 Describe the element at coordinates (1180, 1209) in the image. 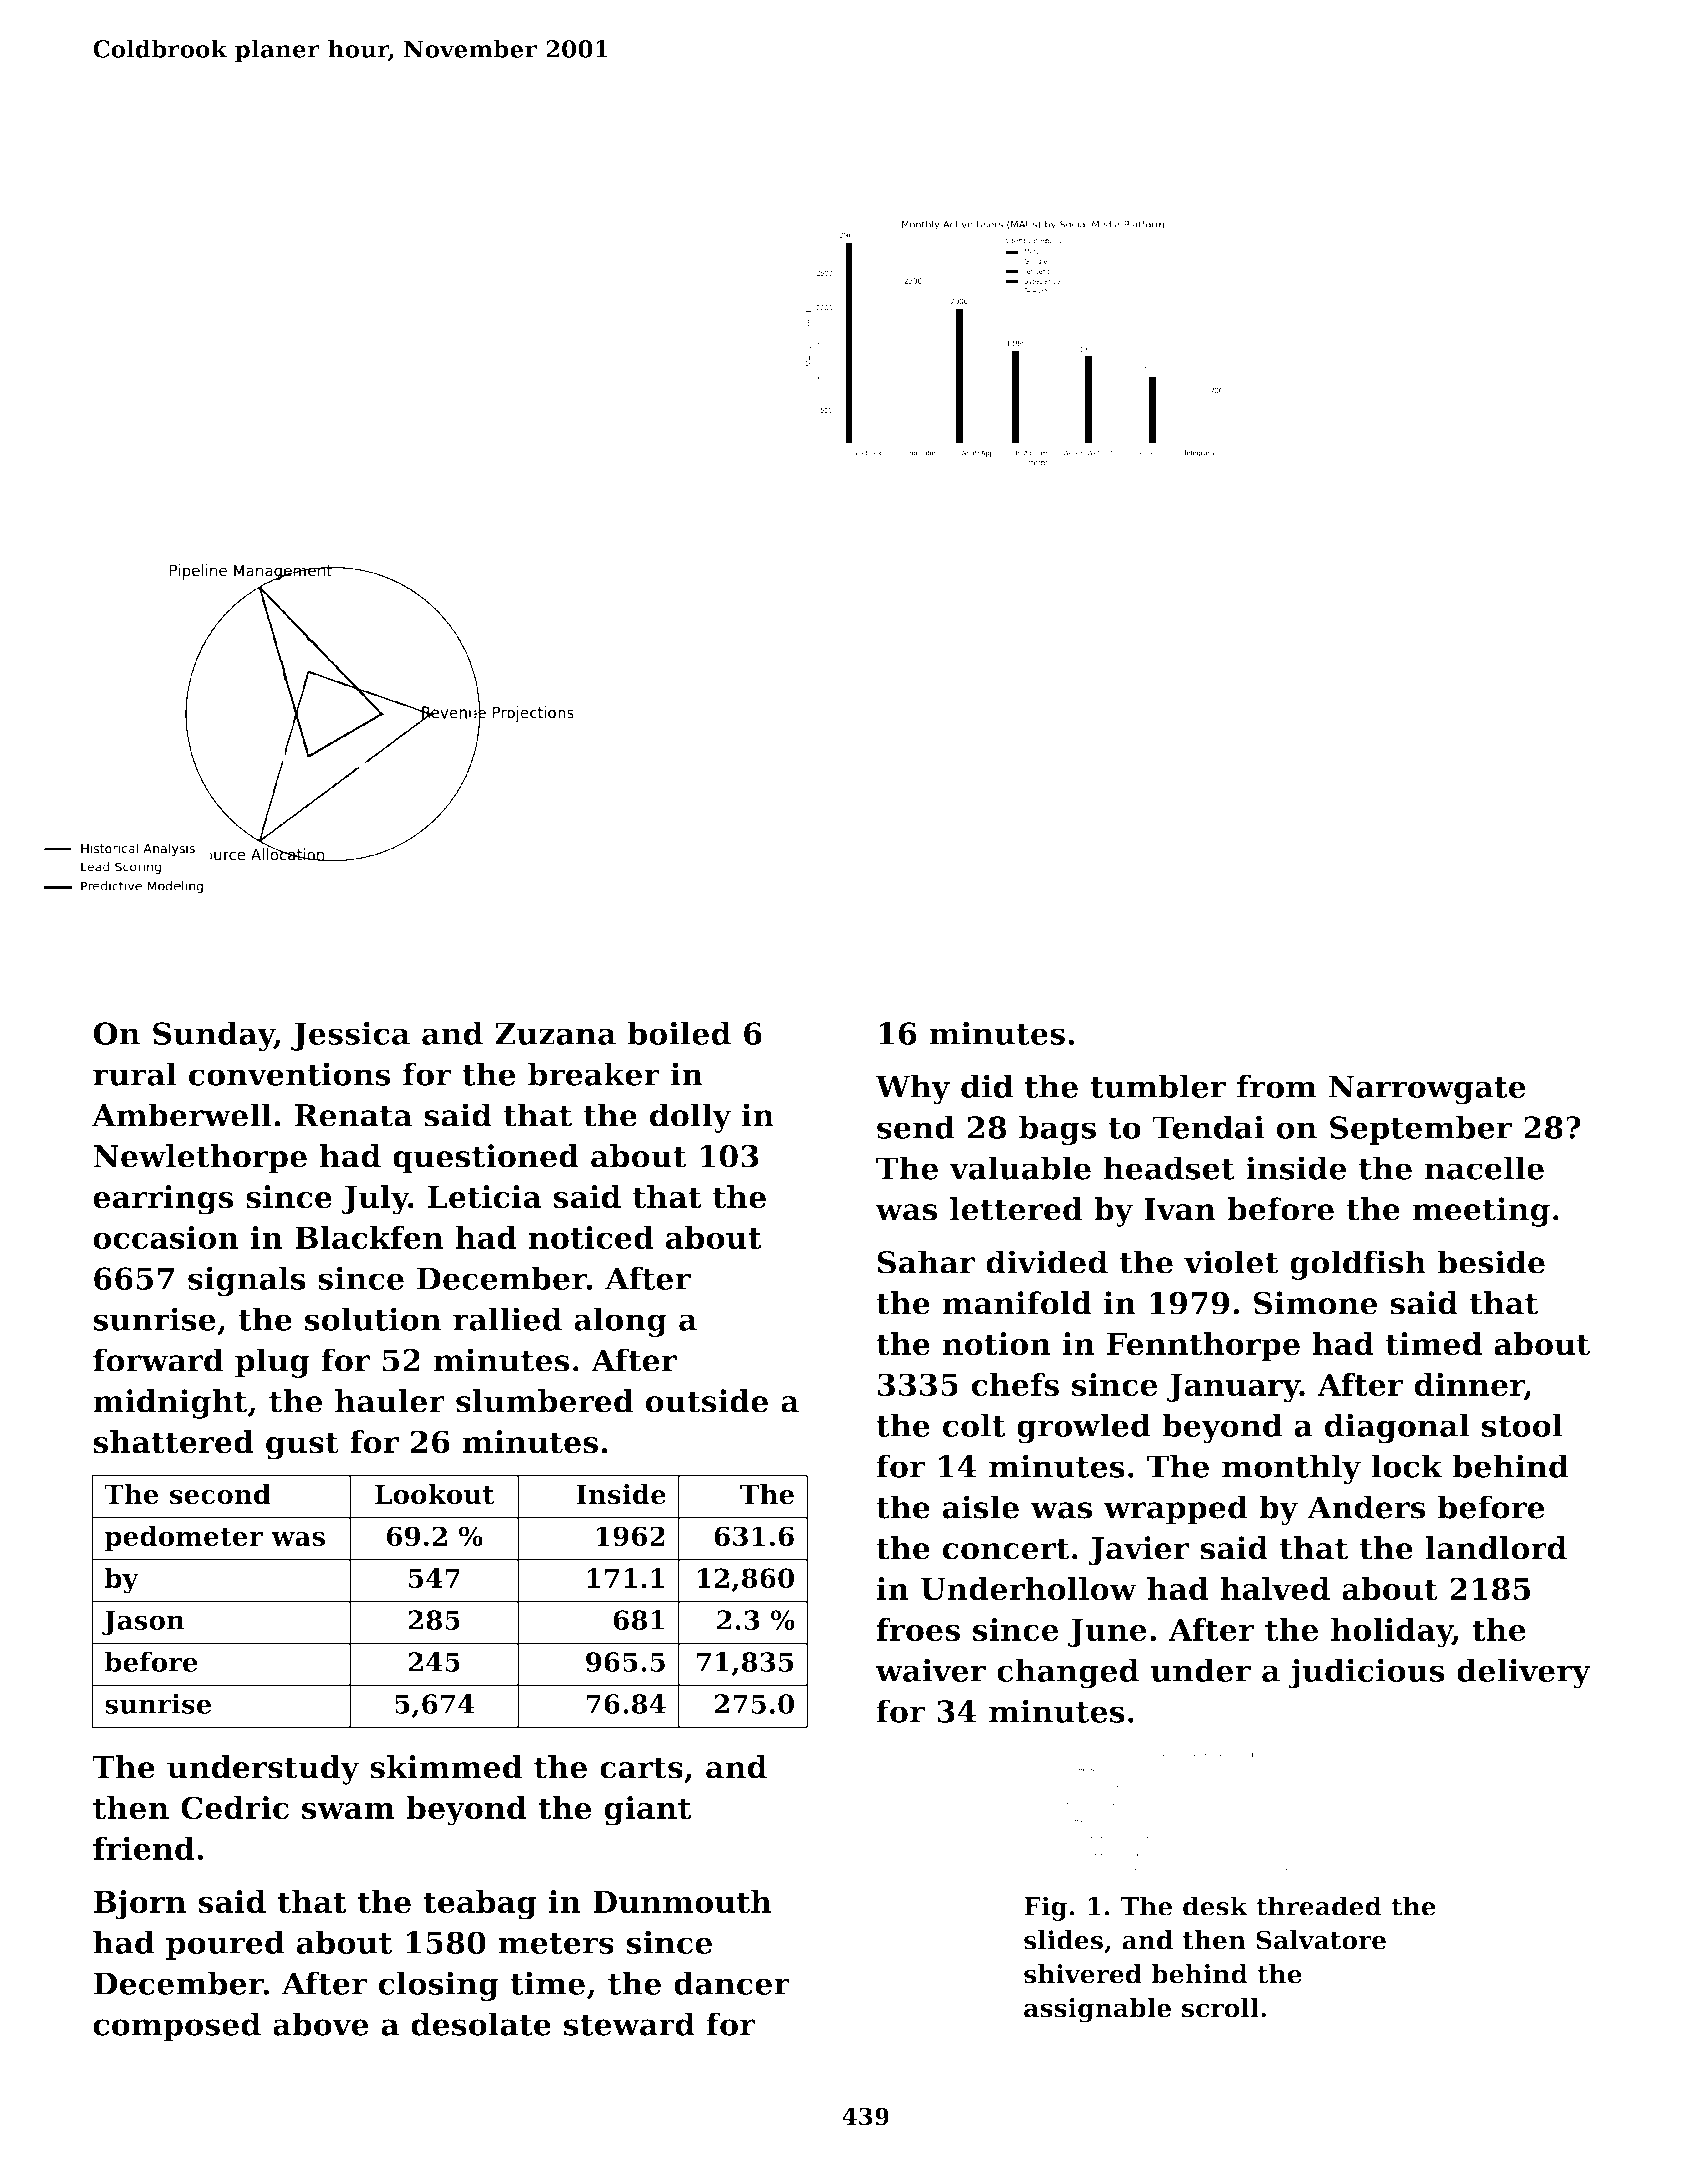

I see `Ivan` at that location.
